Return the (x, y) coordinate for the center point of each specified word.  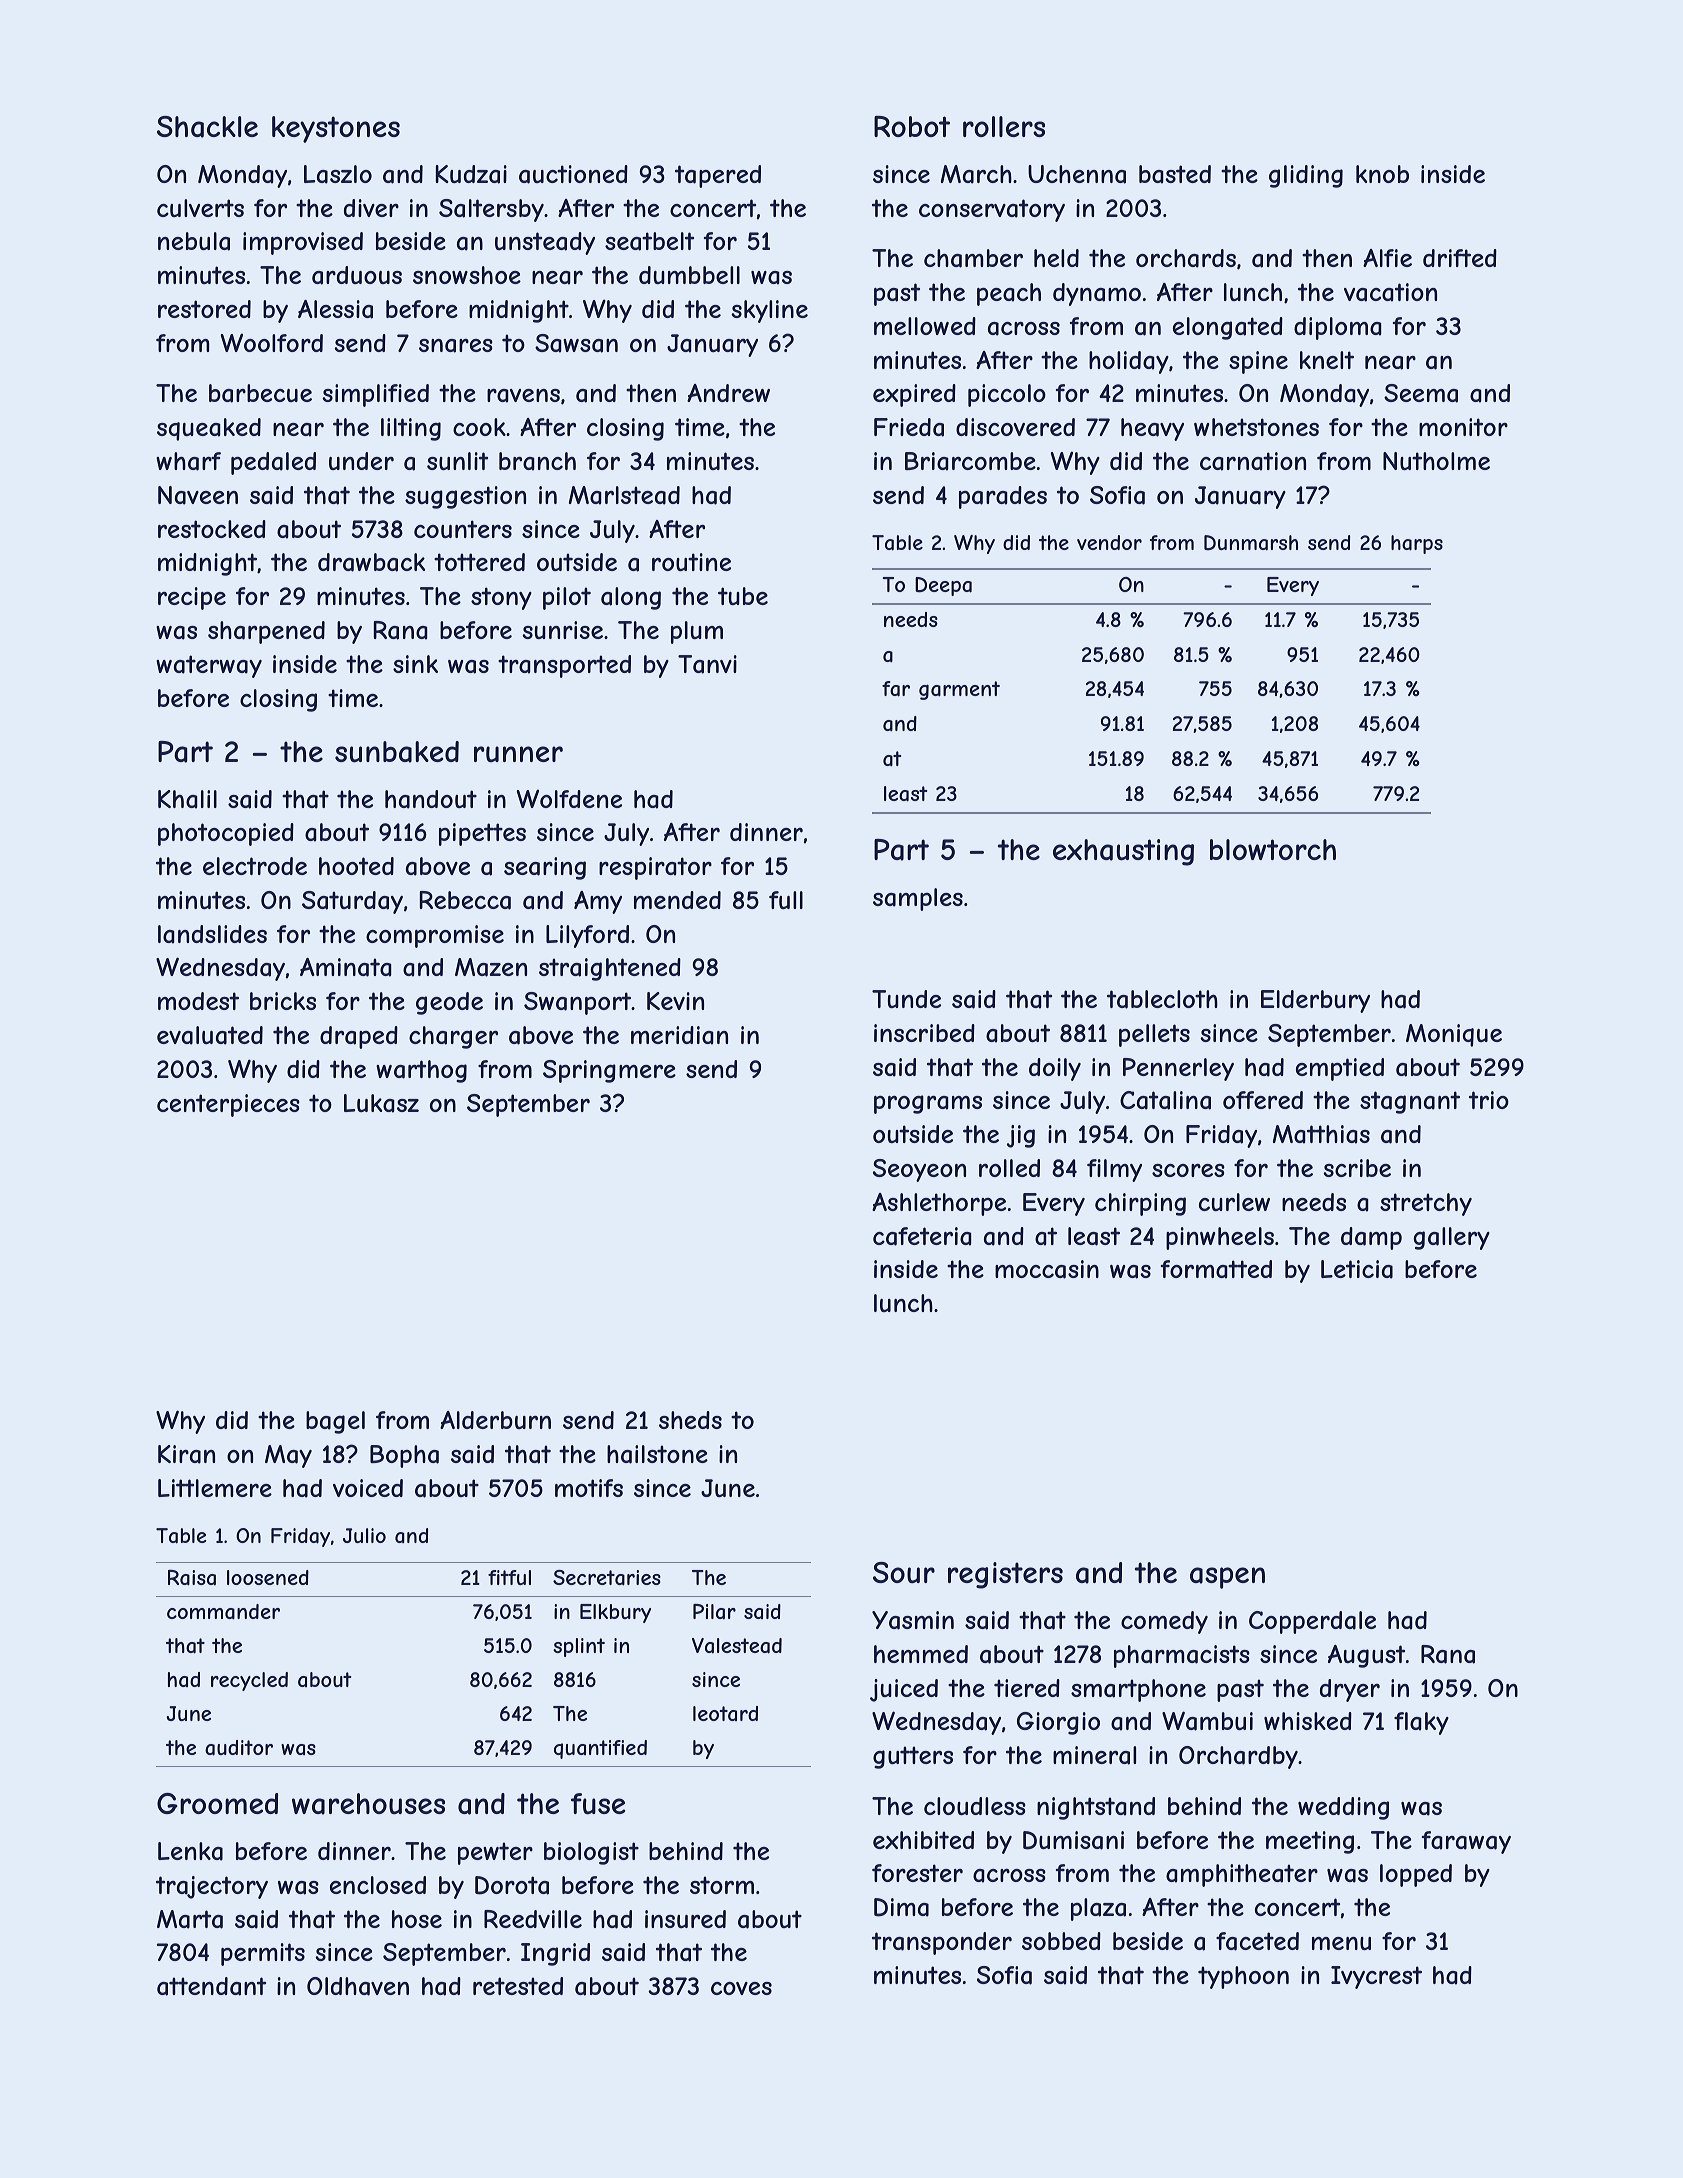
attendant (211, 1986)
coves (741, 1988)
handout (431, 799)
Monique (1454, 1035)
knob (1382, 174)
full (786, 900)
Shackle (207, 127)
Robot (912, 126)
